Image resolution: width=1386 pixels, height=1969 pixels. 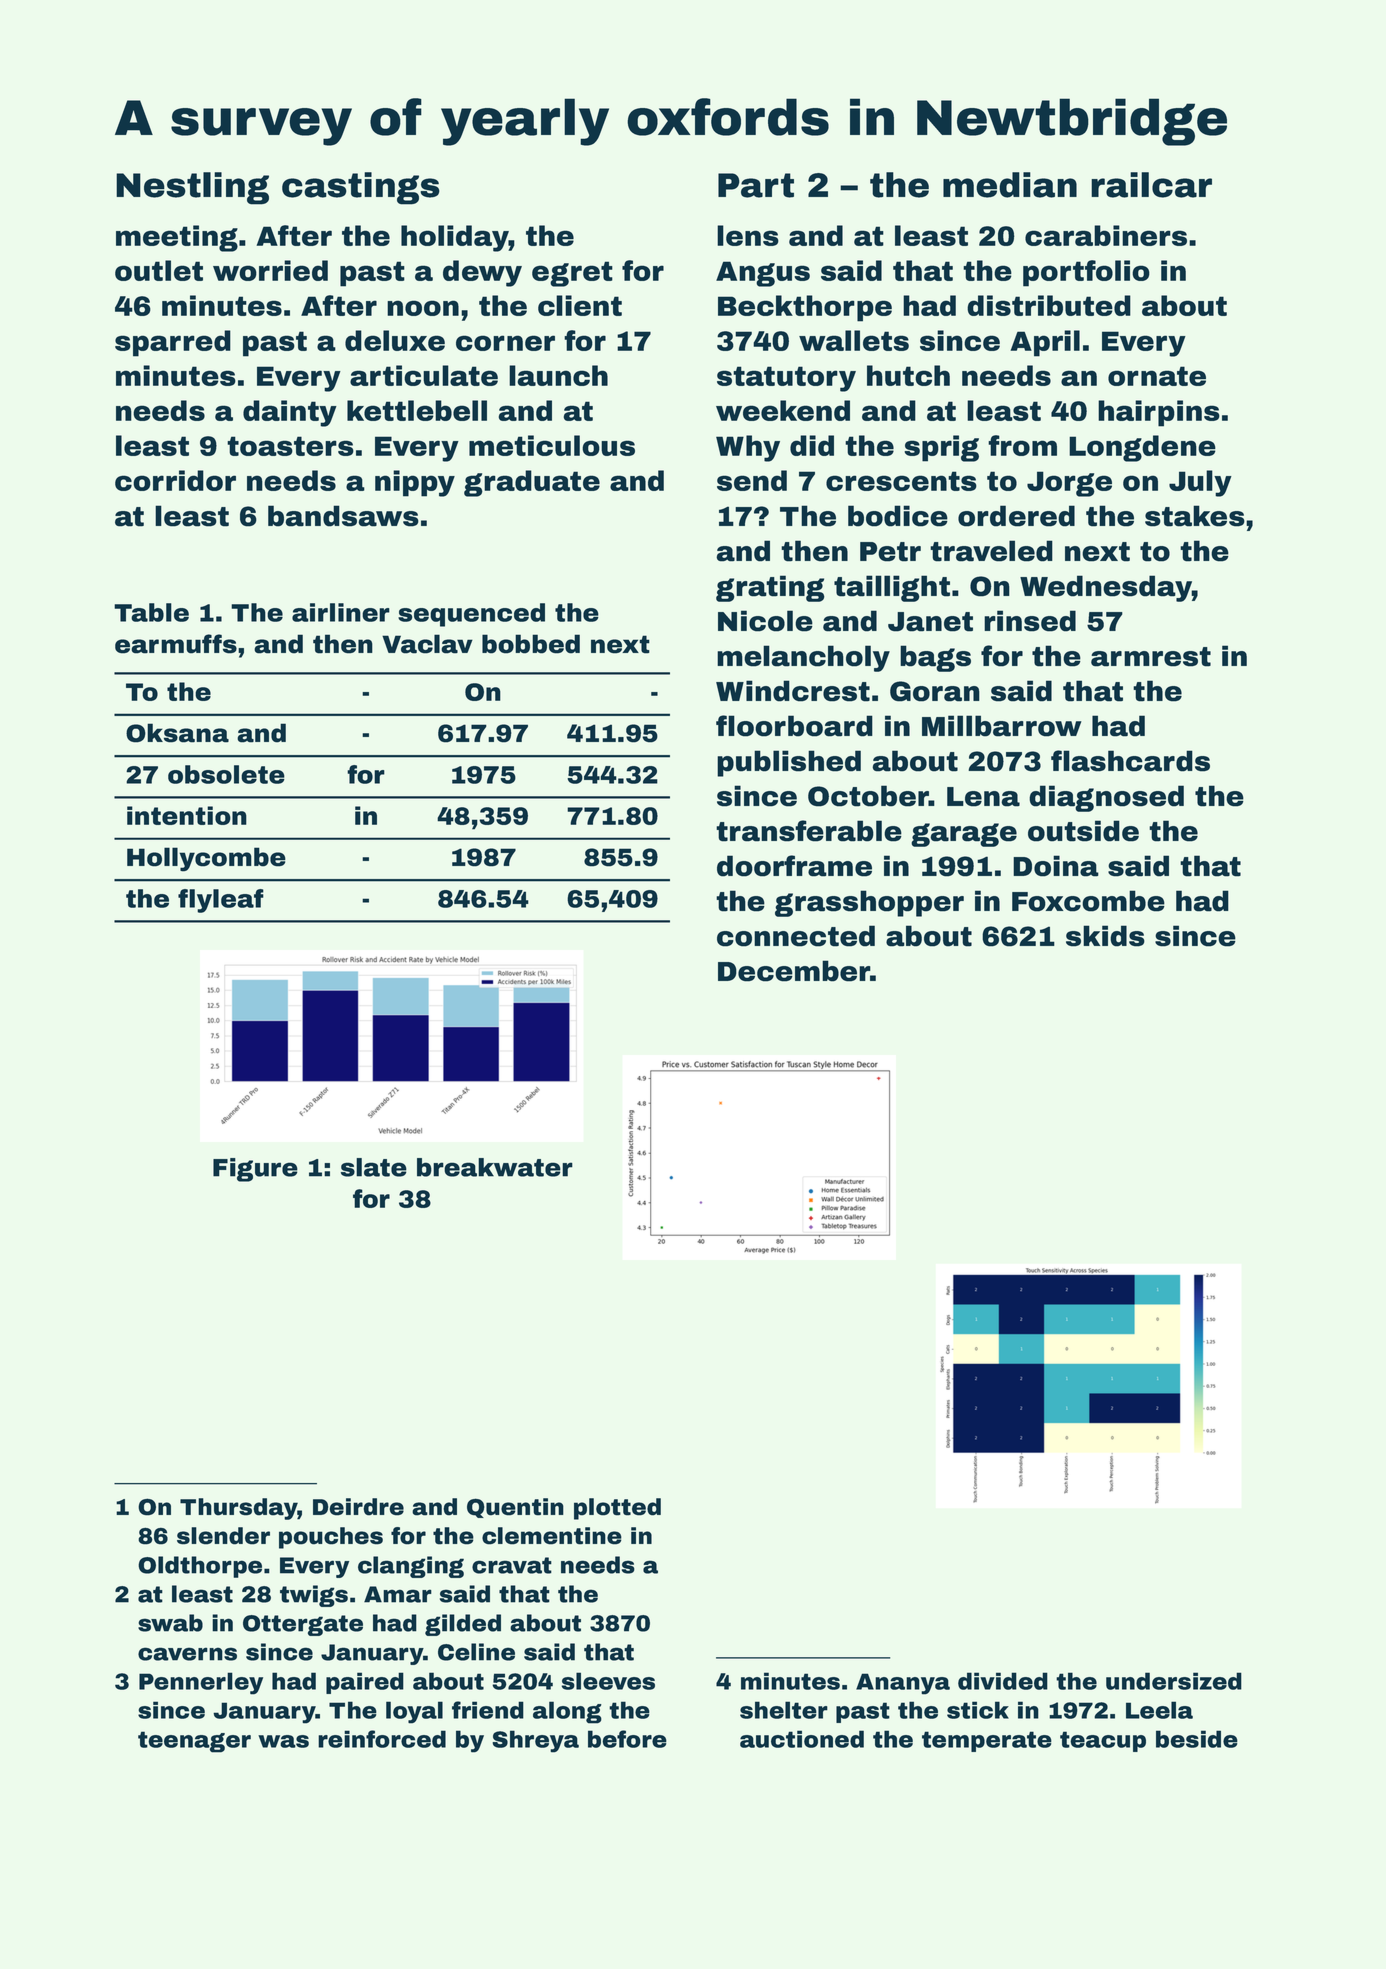 What do you see at coordinates (495, 1167) in the screenshot?
I see `breakwater` at bounding box center [495, 1167].
